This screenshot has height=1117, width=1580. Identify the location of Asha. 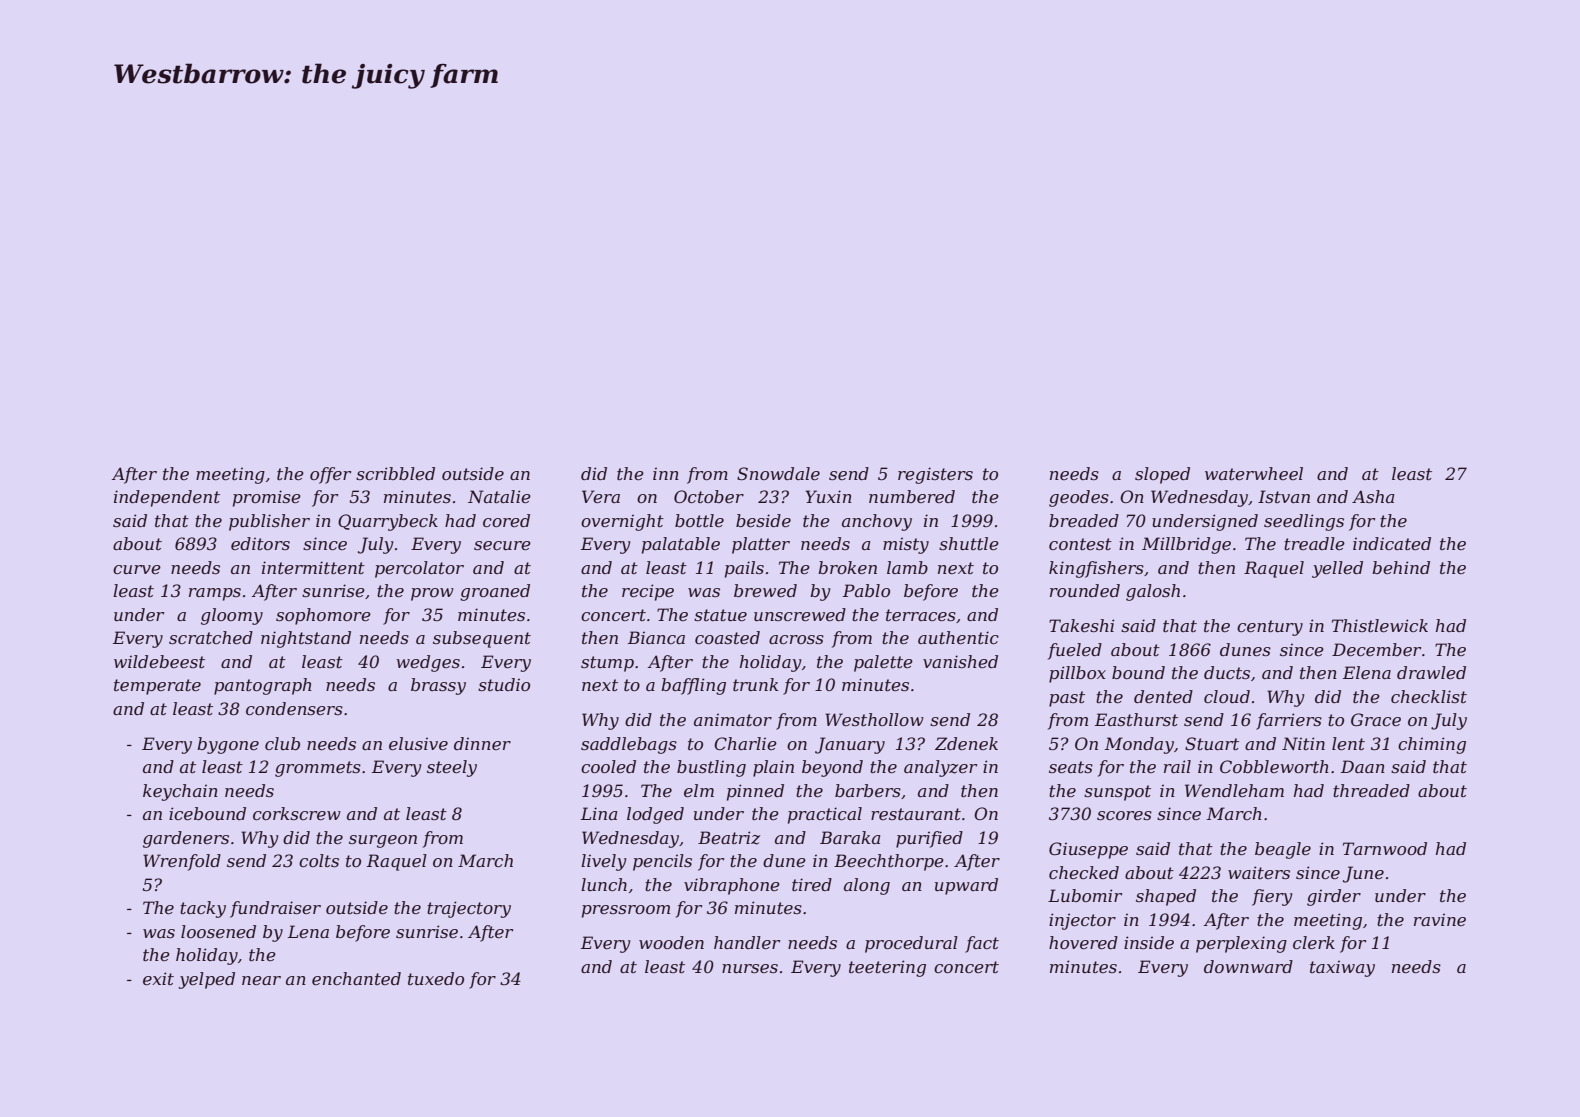
(1373, 496).
